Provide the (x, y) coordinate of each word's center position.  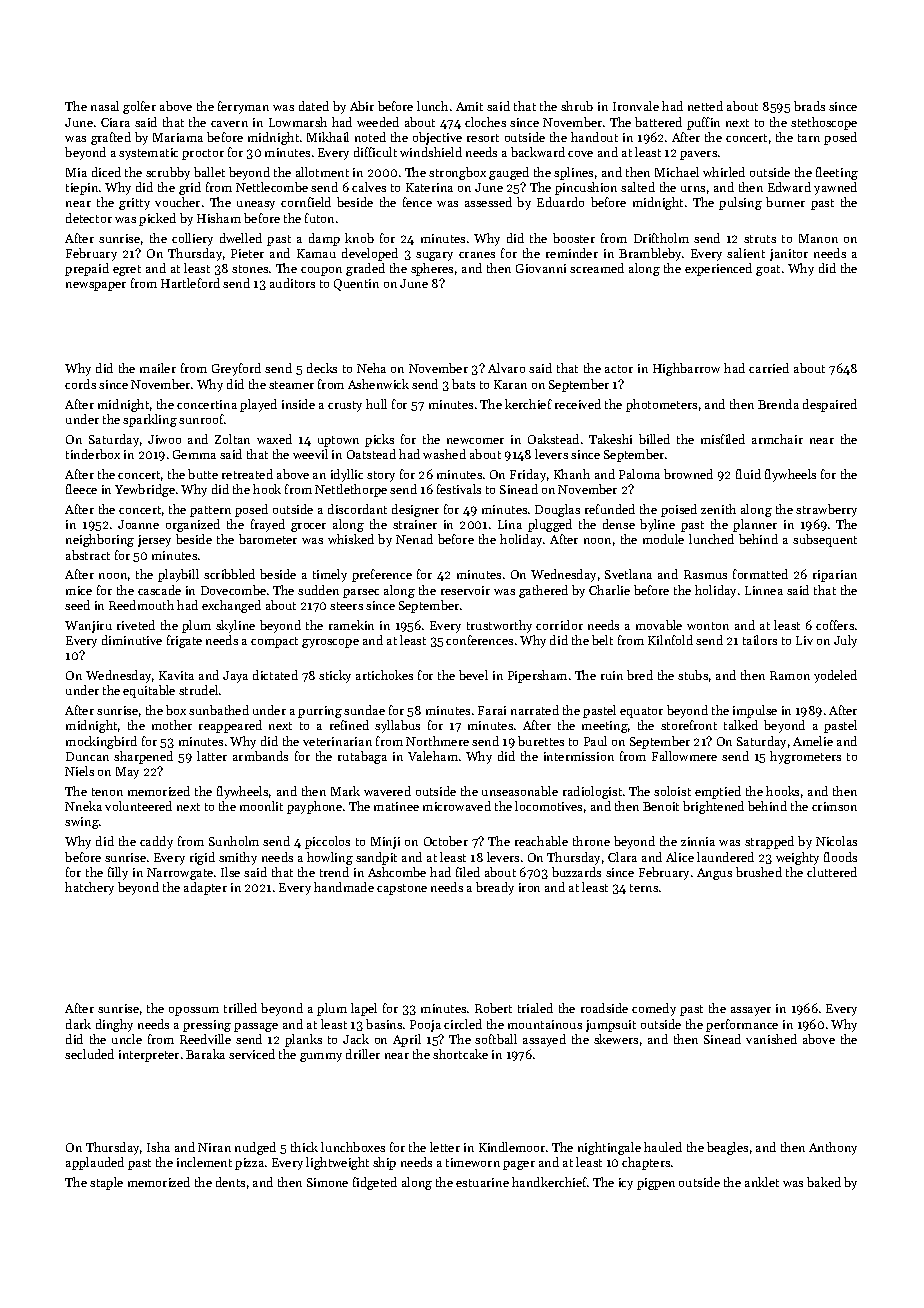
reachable (541, 841)
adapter (205, 888)
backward (538, 152)
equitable (149, 691)
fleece (81, 489)
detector (89, 218)
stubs (693, 675)
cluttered (832, 872)
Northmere (437, 741)
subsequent (825, 540)
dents (230, 1182)
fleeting (837, 173)
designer (415, 510)
